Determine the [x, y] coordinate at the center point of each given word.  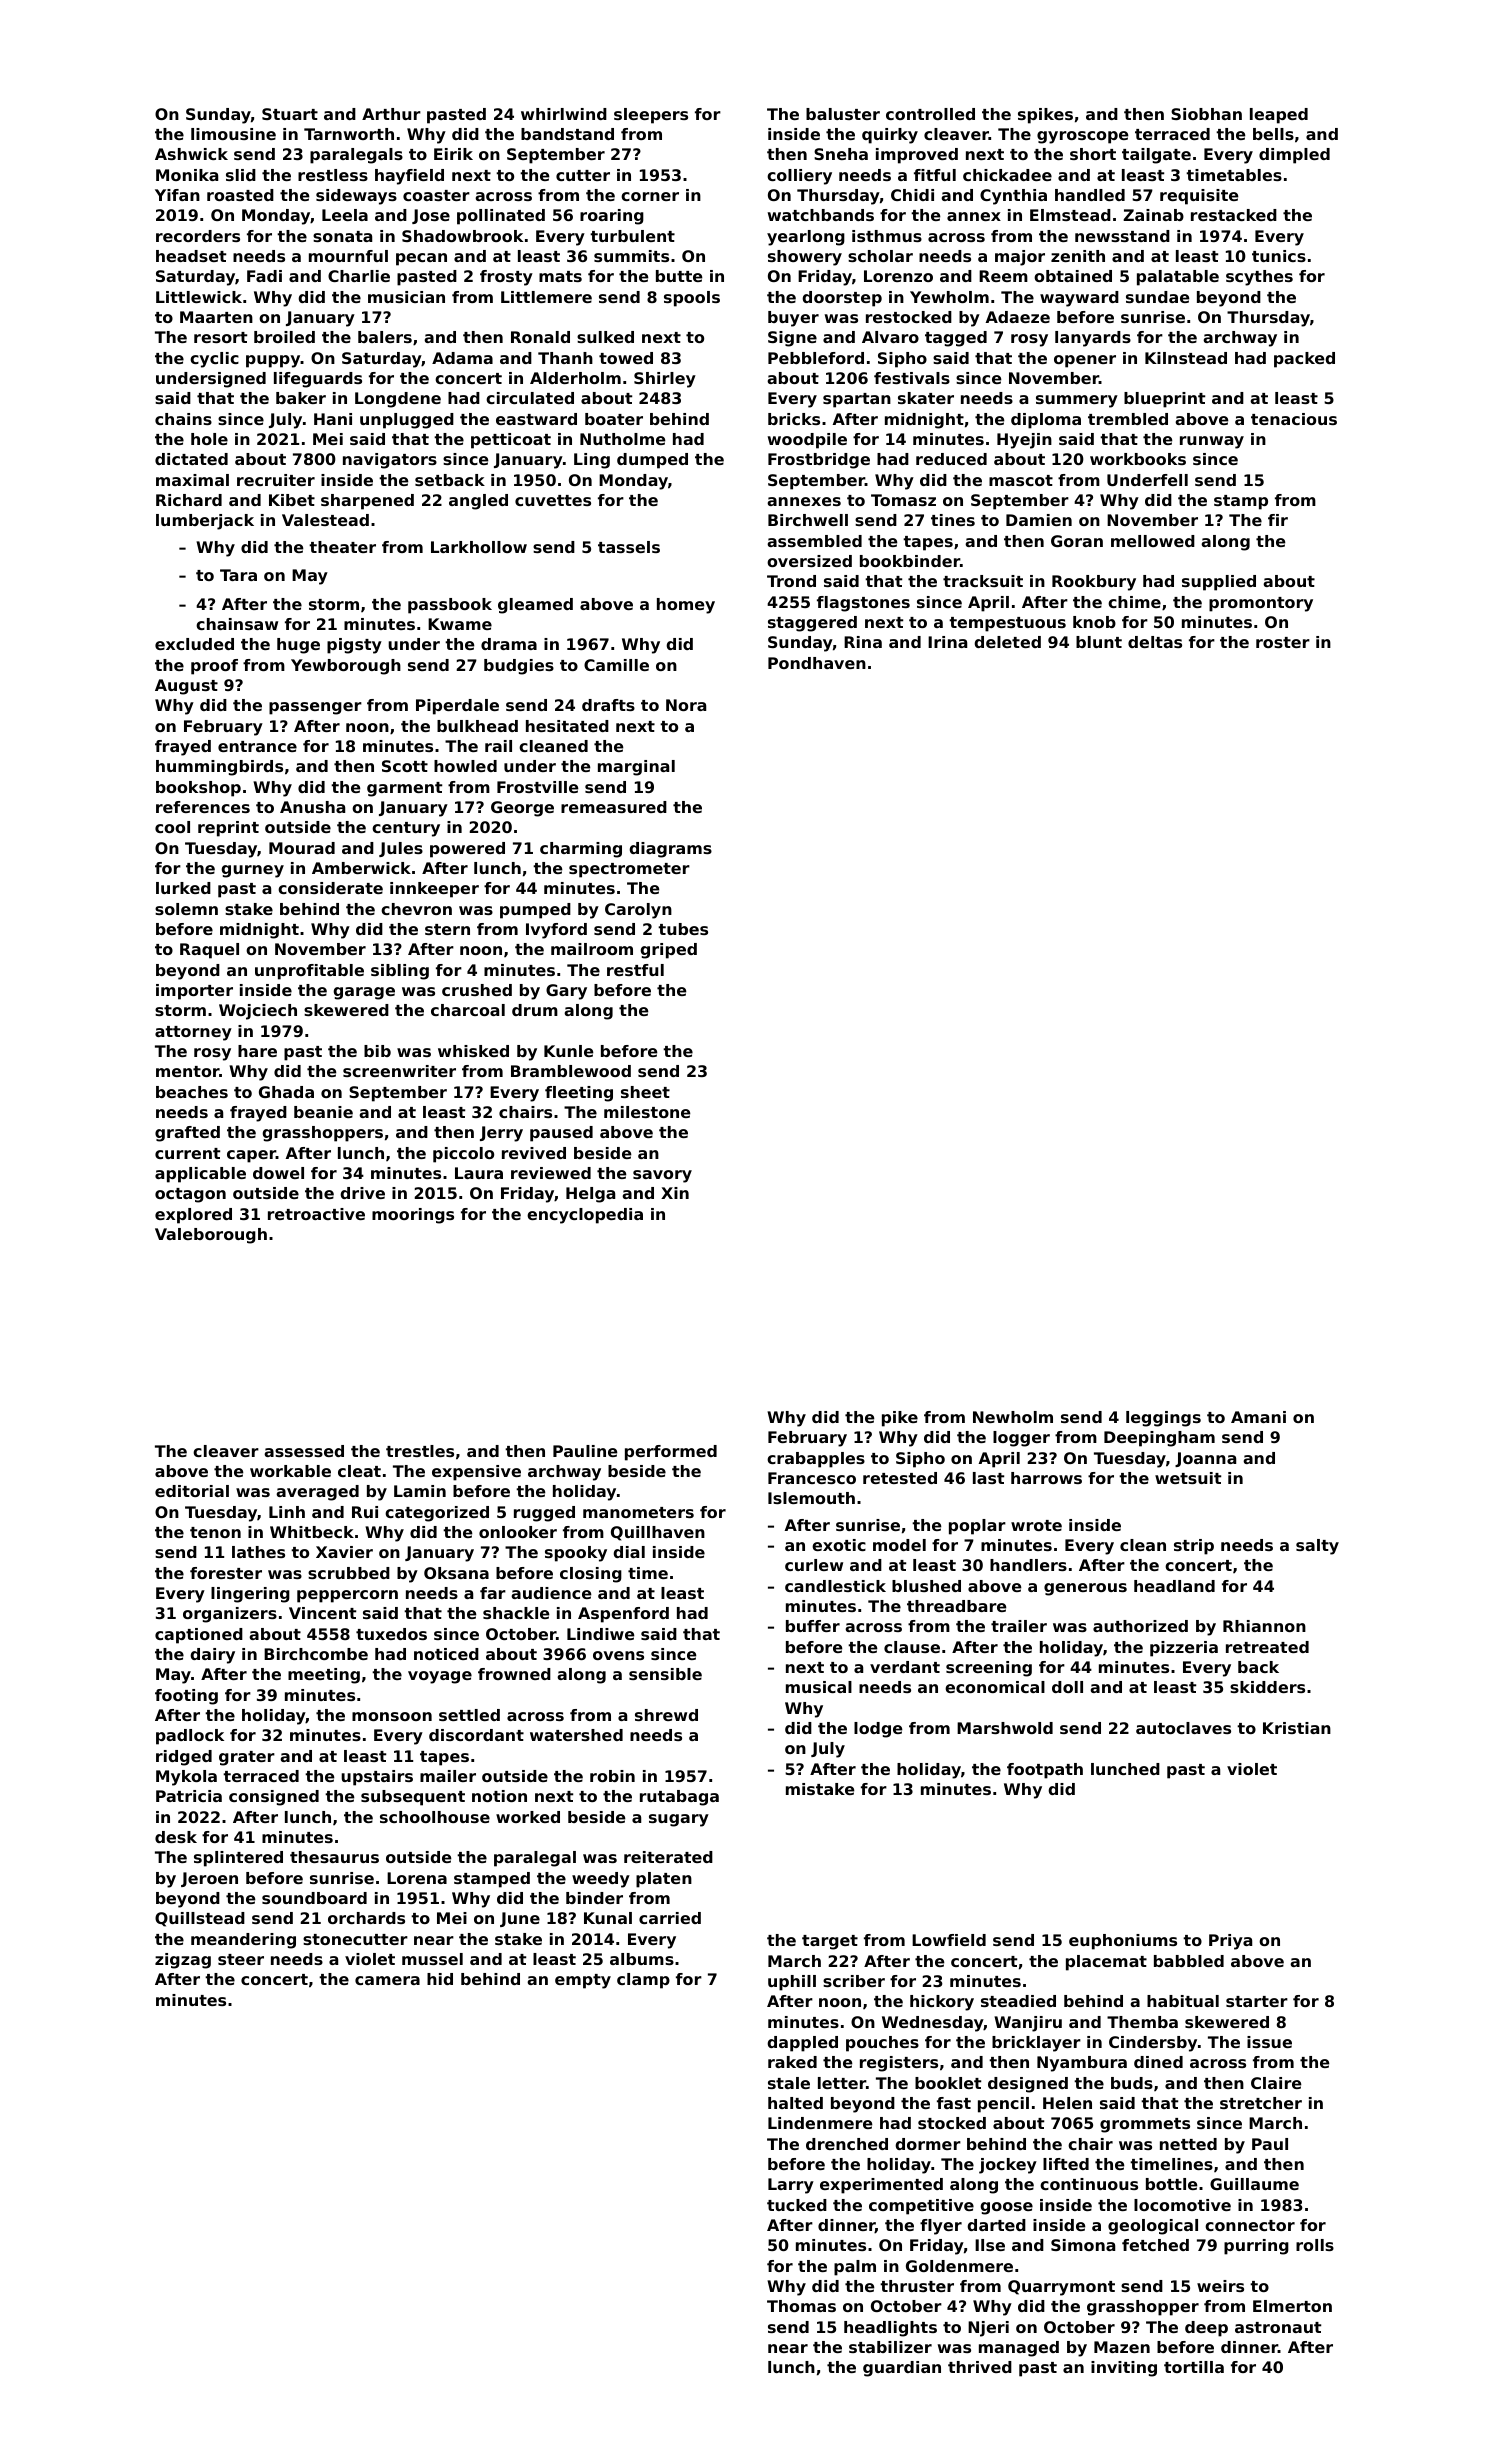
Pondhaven [817, 663]
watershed [576, 1735]
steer [241, 1959]
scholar [880, 256]
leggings [1163, 1419]
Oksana [456, 1573]
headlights [890, 2329]
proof [214, 667]
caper [251, 1156]
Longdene [398, 400]
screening [989, 1669]
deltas [1155, 642]
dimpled [1294, 156]
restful [635, 970]
